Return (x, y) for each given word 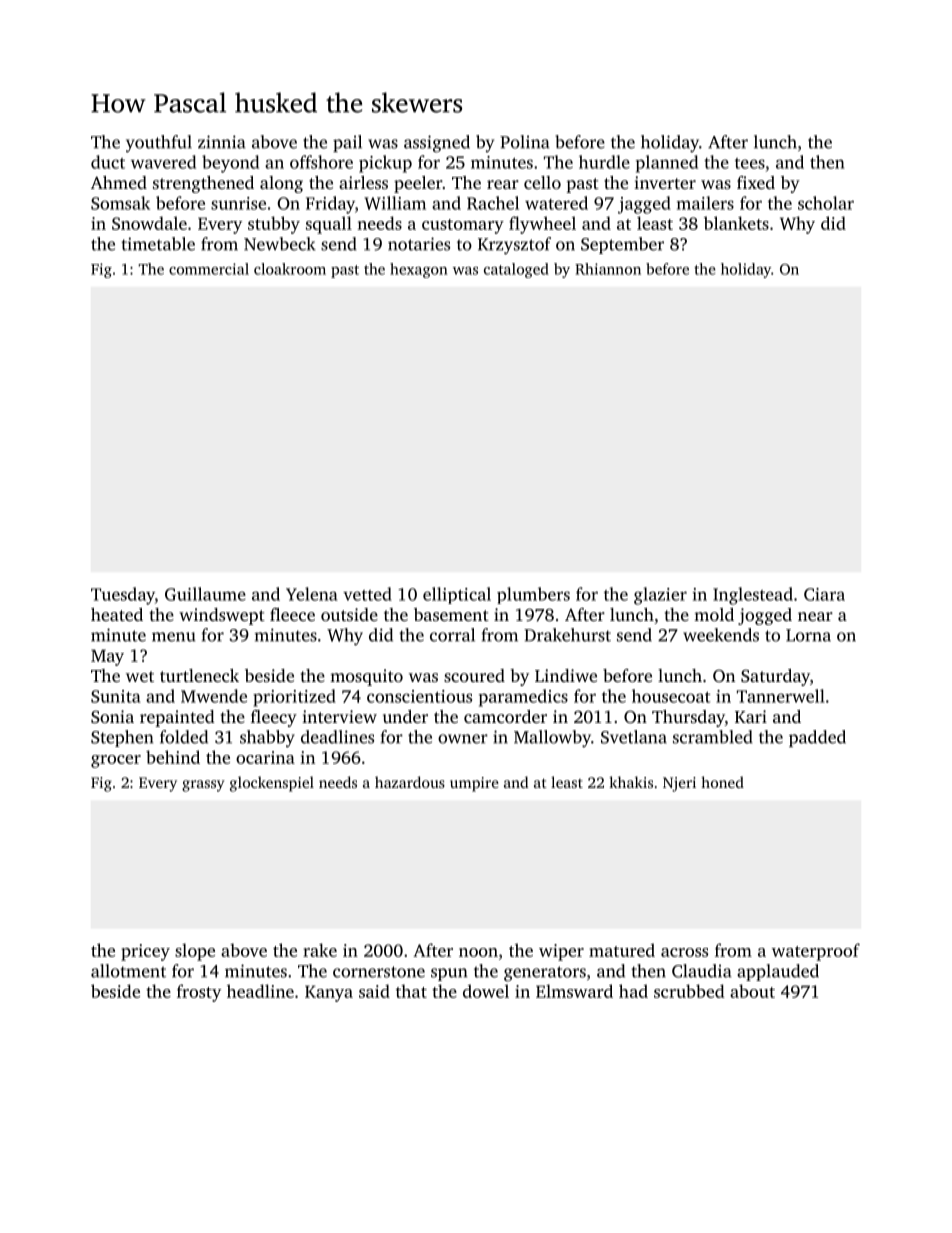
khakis (631, 782)
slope (195, 952)
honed (722, 782)
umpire (474, 784)
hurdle (604, 162)
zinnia (222, 142)
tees (750, 163)
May (107, 657)
